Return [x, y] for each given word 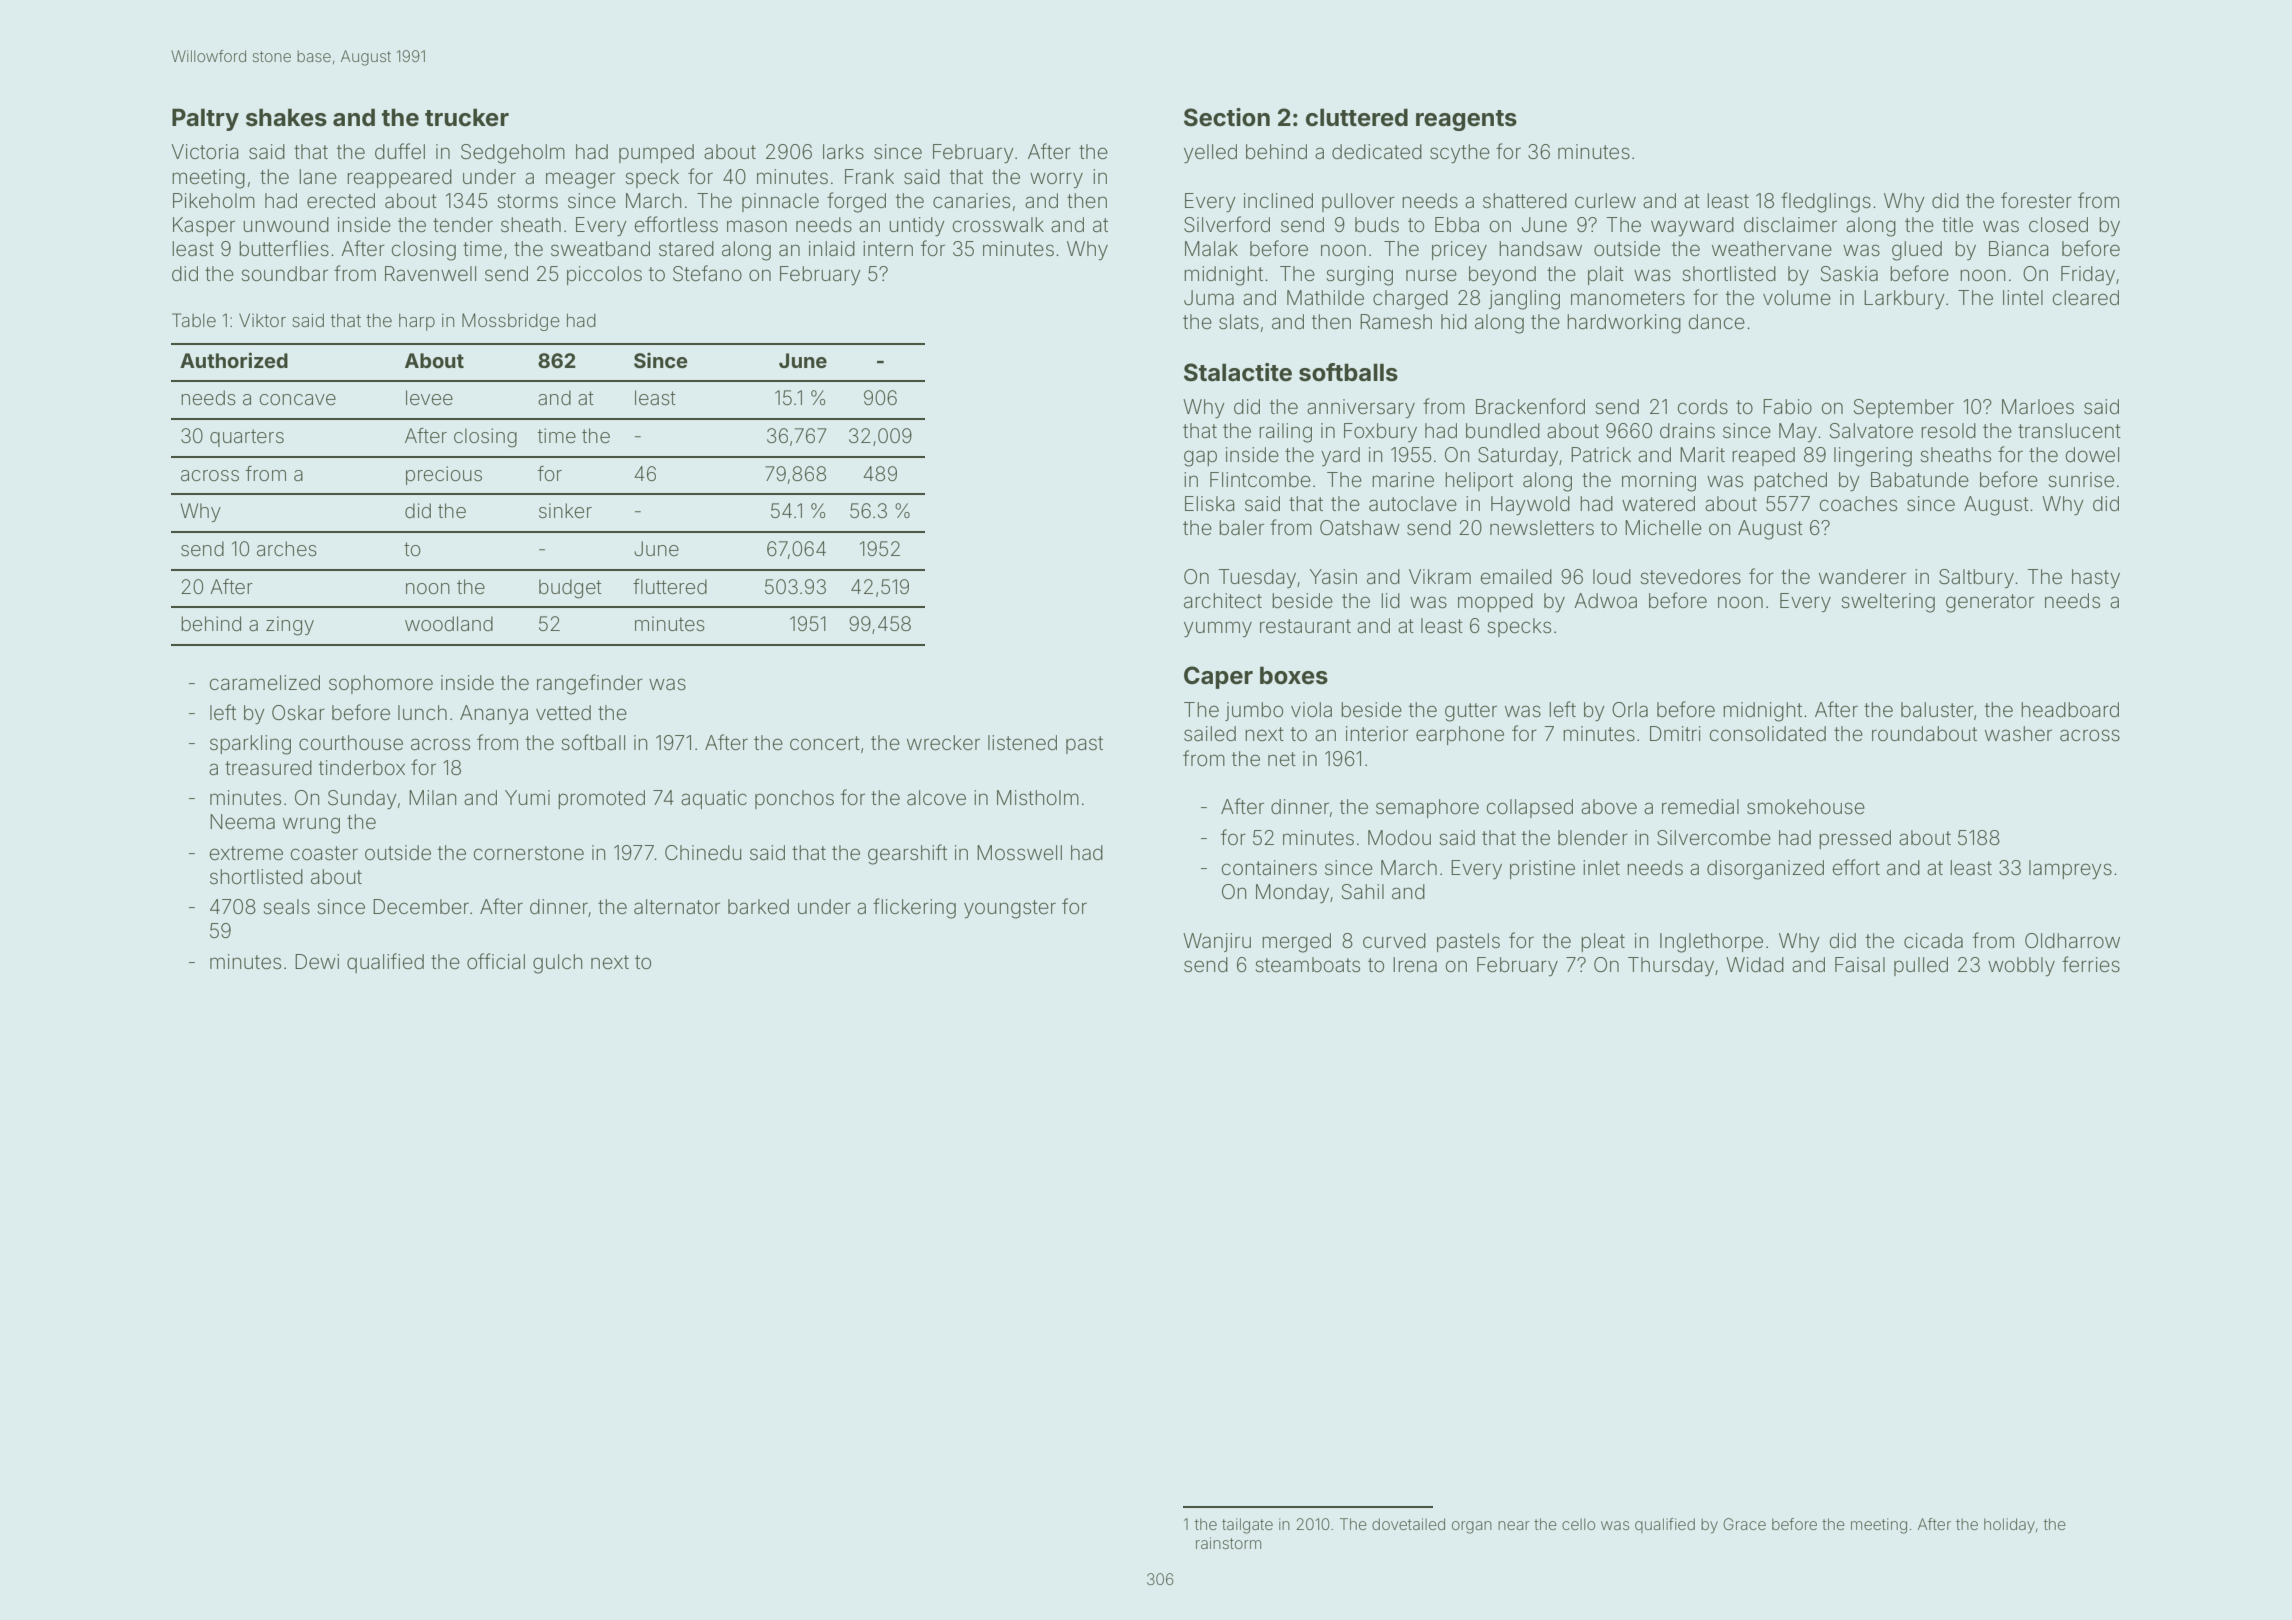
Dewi [317, 961]
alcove [936, 797]
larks [843, 151]
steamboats [1307, 964]
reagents [1466, 120]
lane [318, 176]
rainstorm [1228, 1543]
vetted [563, 712]
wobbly [2021, 966]
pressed [1855, 839]
